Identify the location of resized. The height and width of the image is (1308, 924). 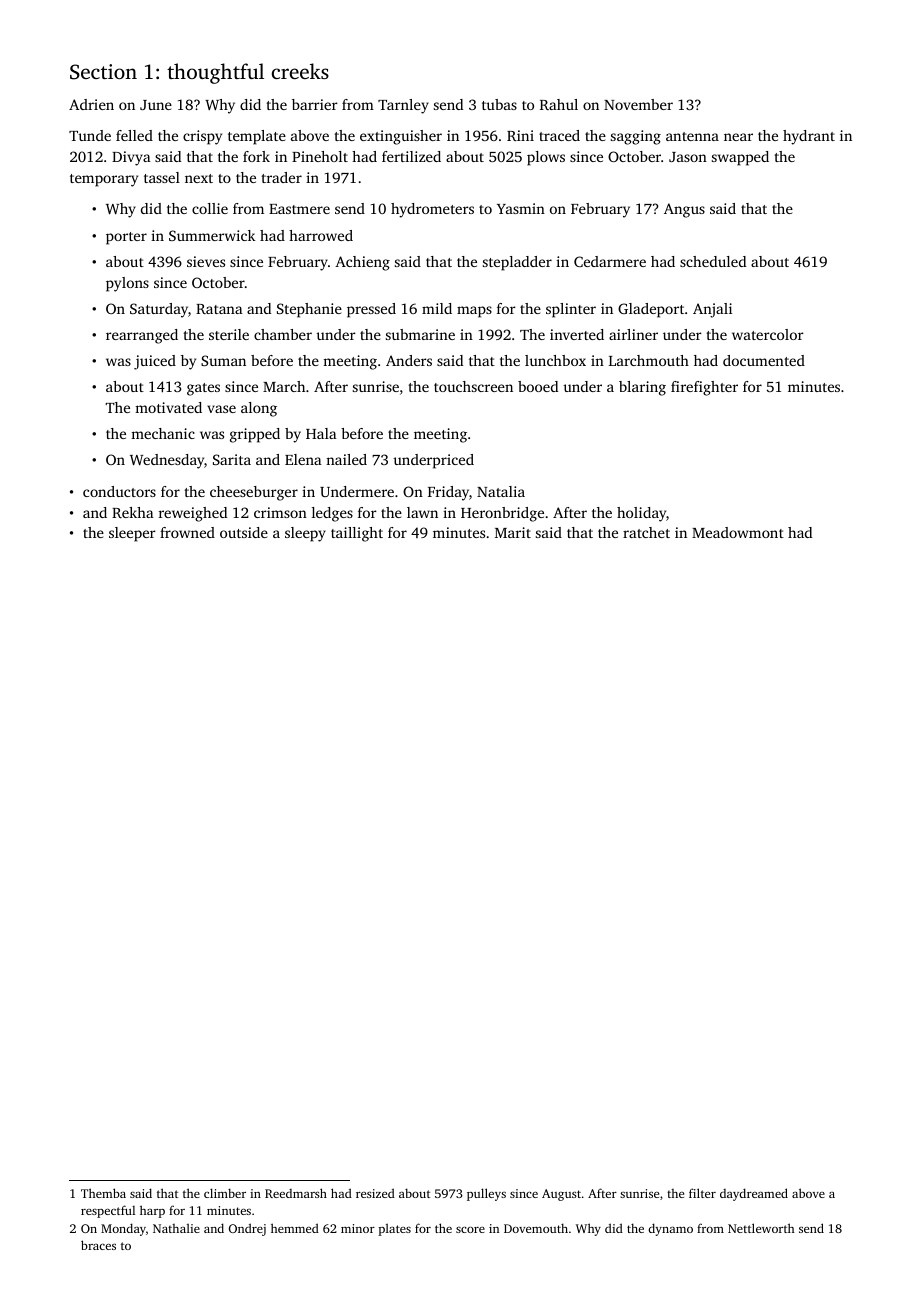
(375, 1193).
